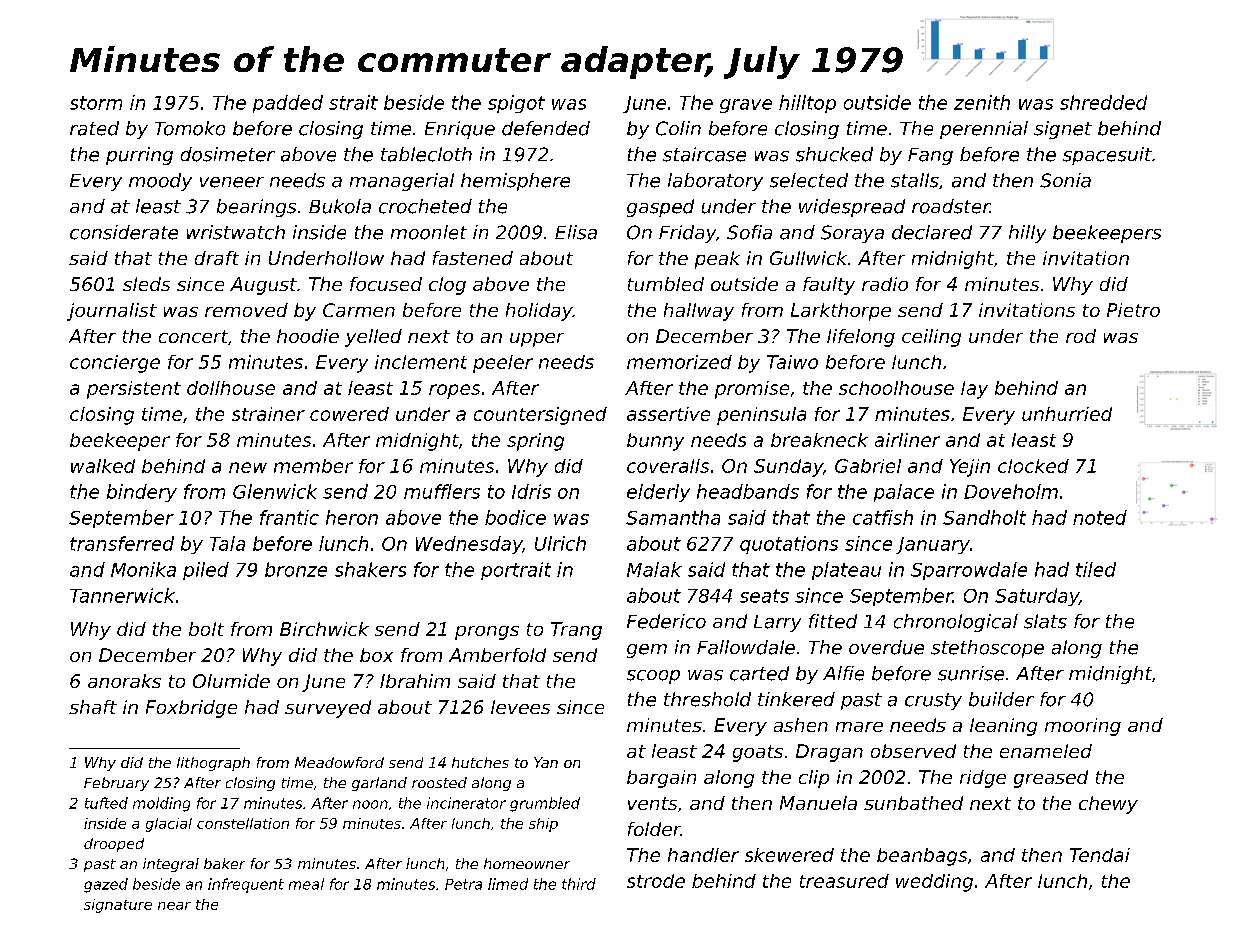  Describe the element at coordinates (579, 884) in the screenshot. I see `third` at that location.
